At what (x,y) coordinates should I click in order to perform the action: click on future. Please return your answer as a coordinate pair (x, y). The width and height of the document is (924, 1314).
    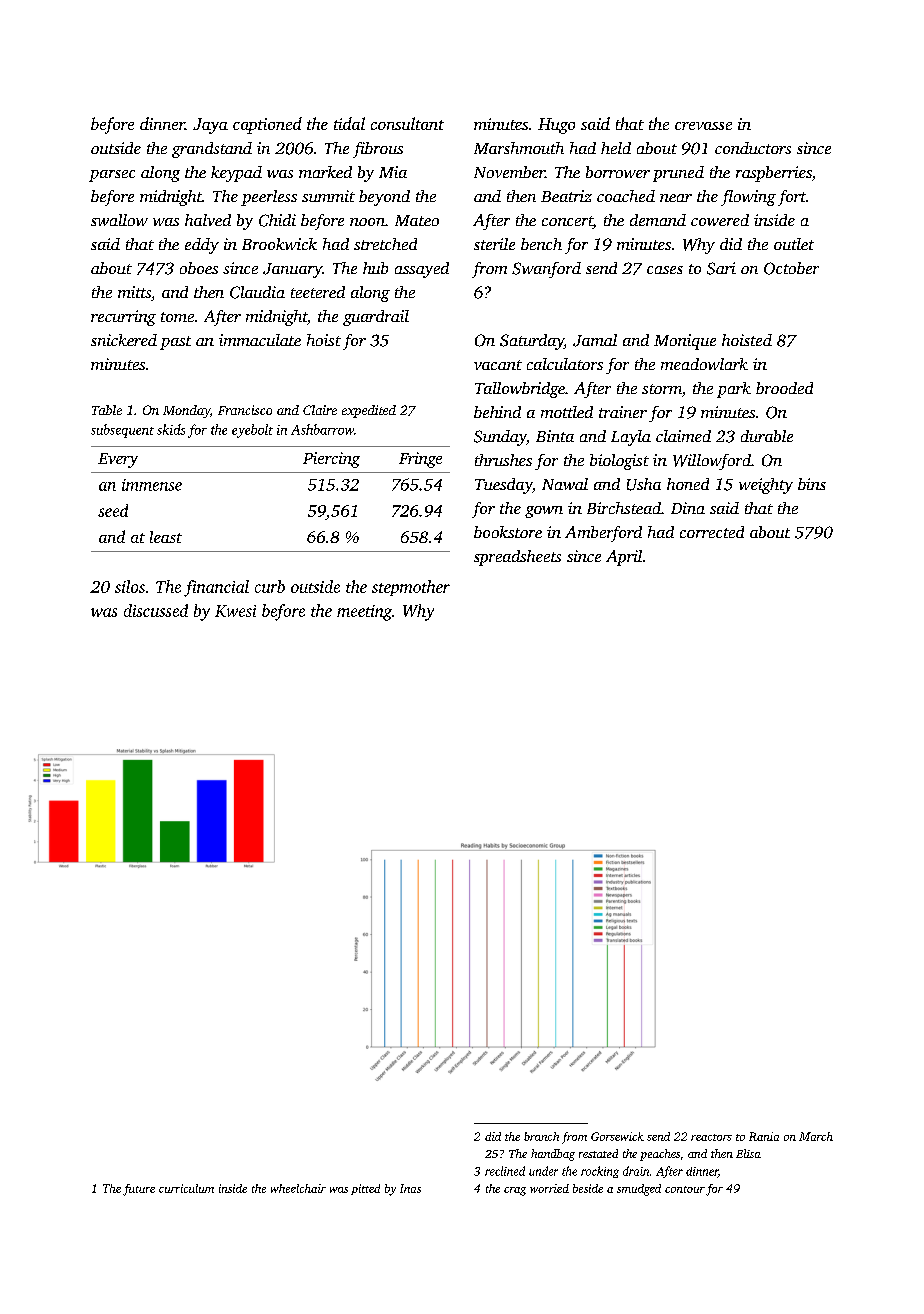
    Looking at the image, I should click on (139, 1190).
